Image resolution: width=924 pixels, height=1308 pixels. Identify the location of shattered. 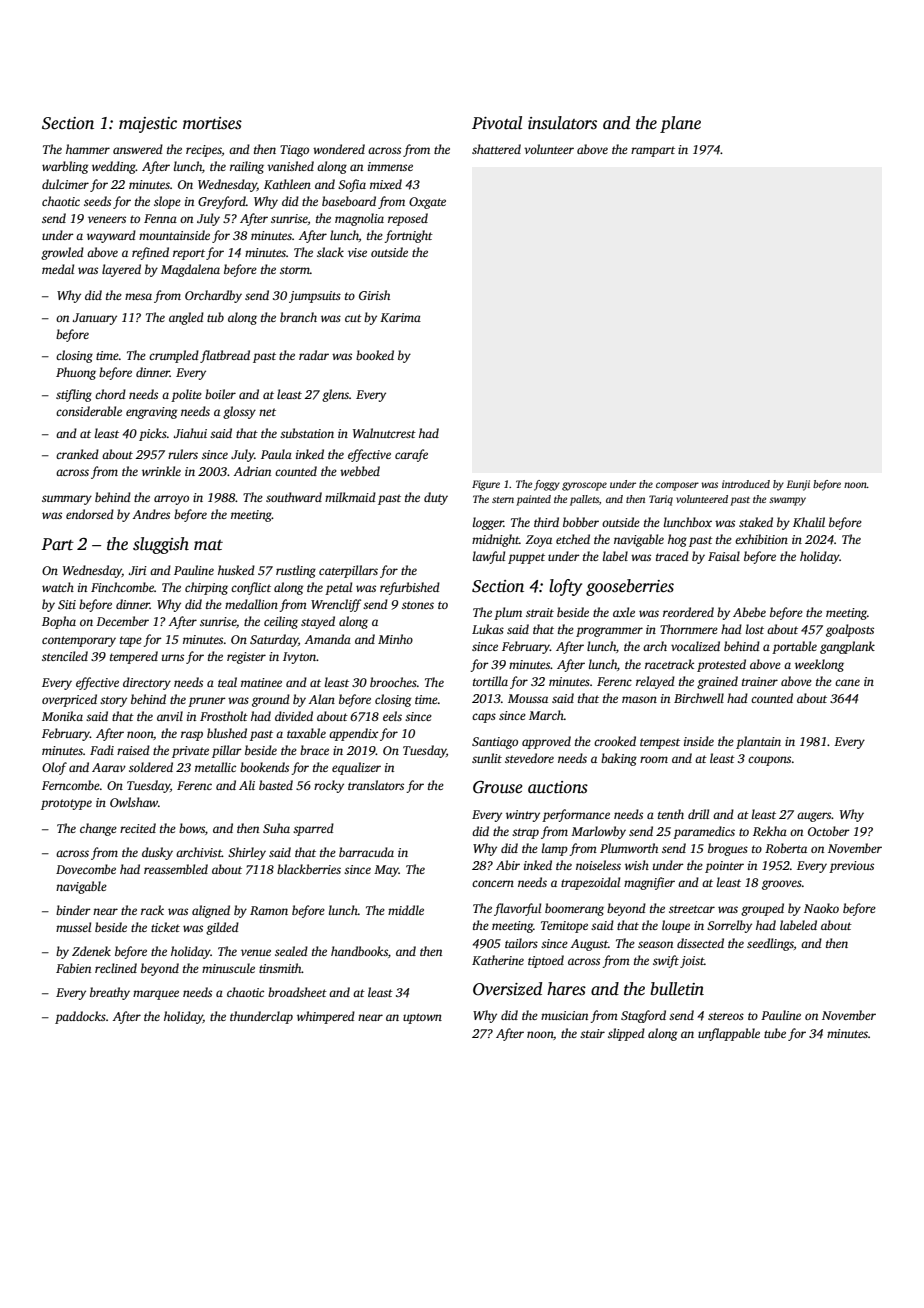
(496, 149).
